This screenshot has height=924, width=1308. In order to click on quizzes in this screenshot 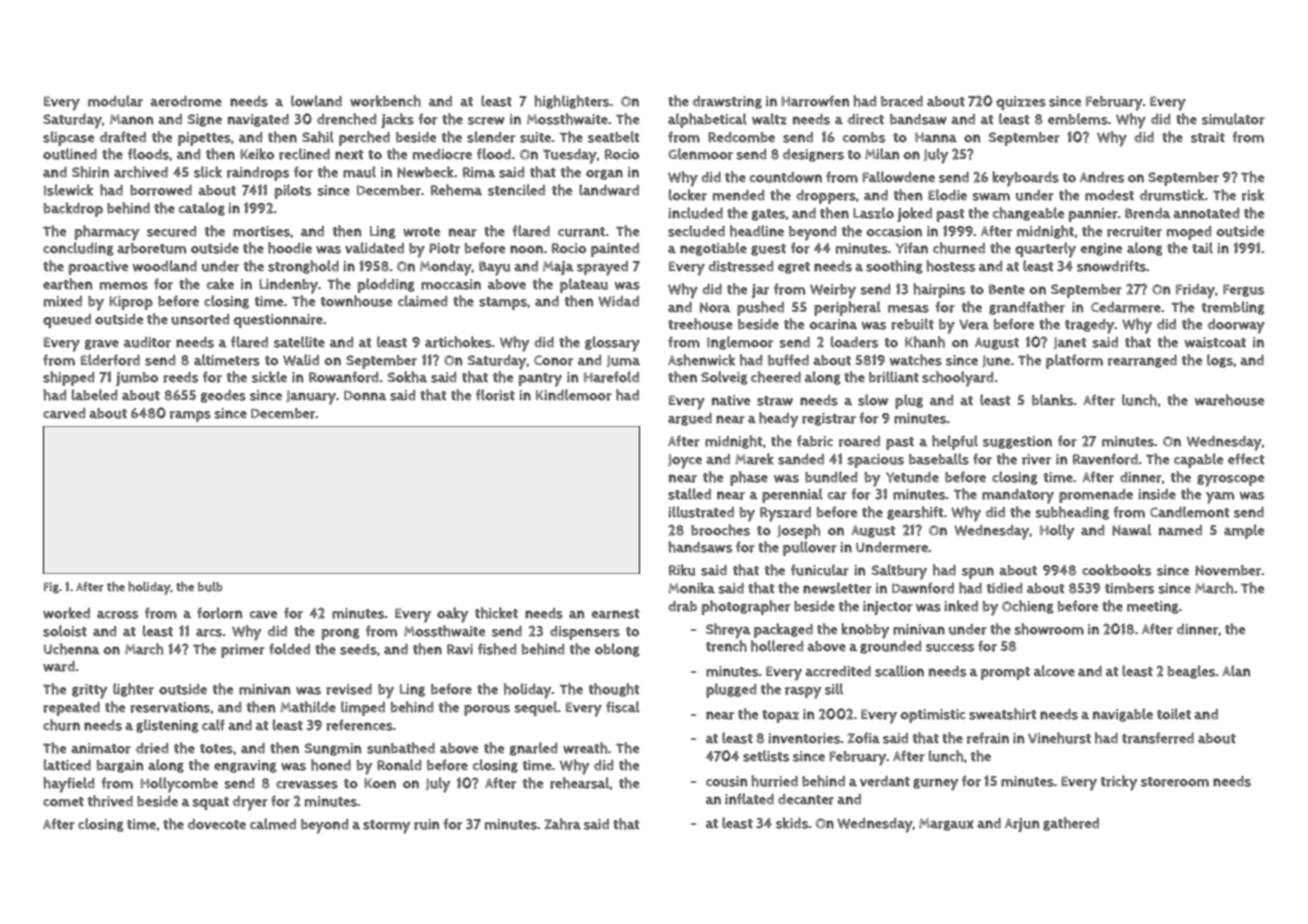, I will do `click(1021, 103)`.
